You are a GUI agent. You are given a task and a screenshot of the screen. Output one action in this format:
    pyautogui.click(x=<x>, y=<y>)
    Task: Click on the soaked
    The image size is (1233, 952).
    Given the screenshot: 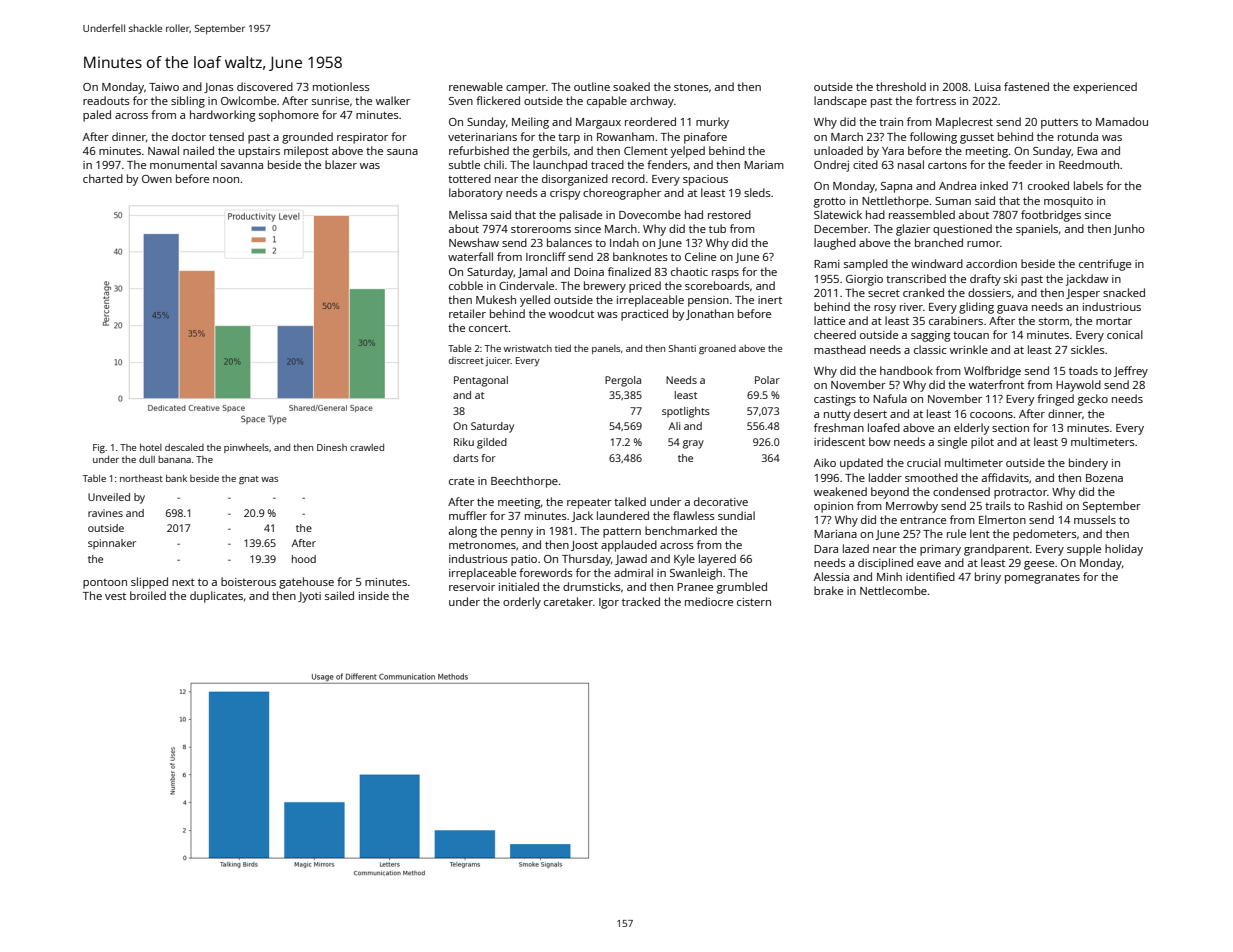 What is the action you would take?
    pyautogui.click(x=631, y=86)
